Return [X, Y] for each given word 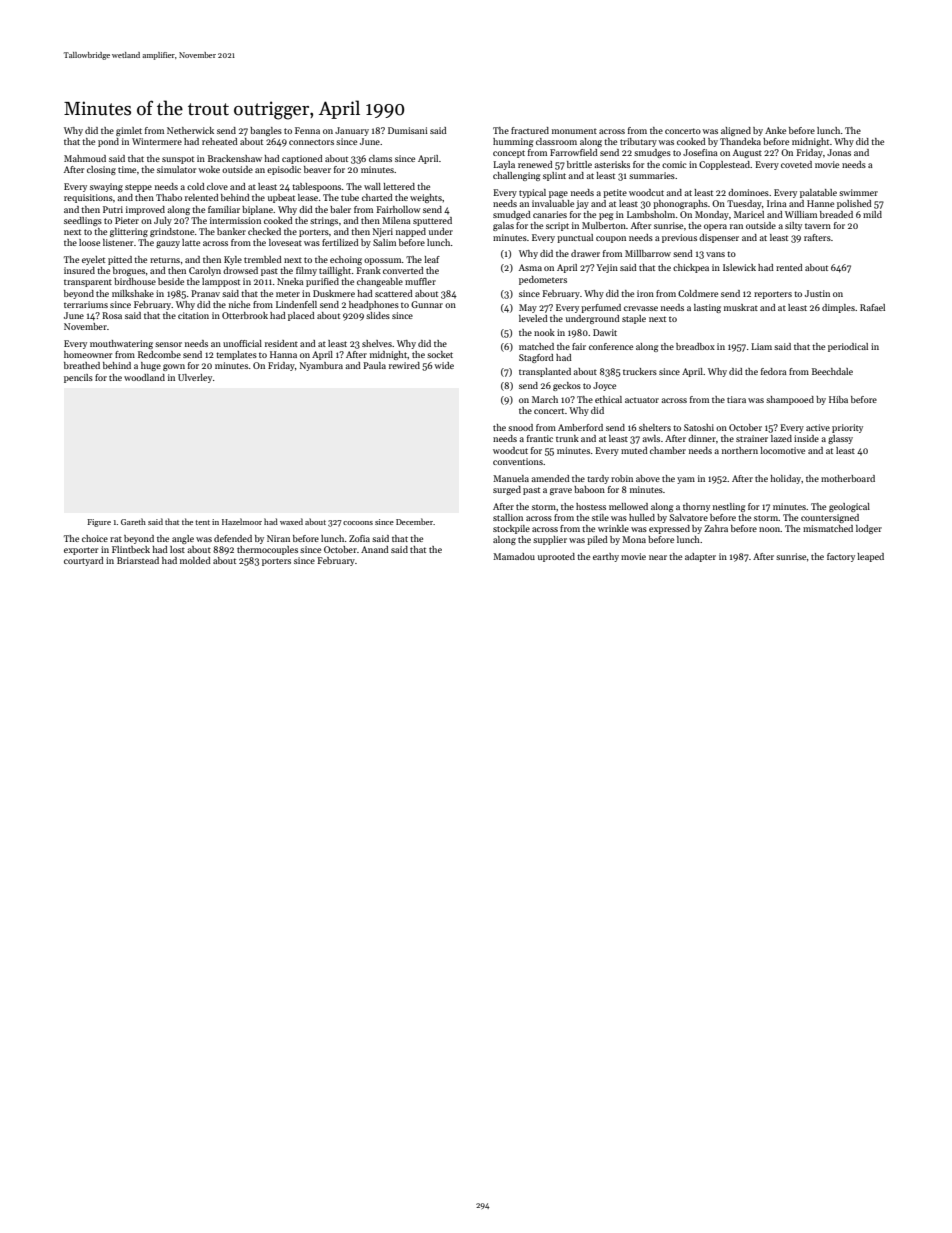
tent [202, 522]
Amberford [580, 427]
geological [849, 507]
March [545, 399]
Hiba [838, 399]
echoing [346, 260]
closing [101, 170]
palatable [818, 193]
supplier [550, 540]
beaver [317, 169]
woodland [144, 377]
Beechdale [832, 371]
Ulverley [195, 378]
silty [793, 226]
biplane [257, 210]
